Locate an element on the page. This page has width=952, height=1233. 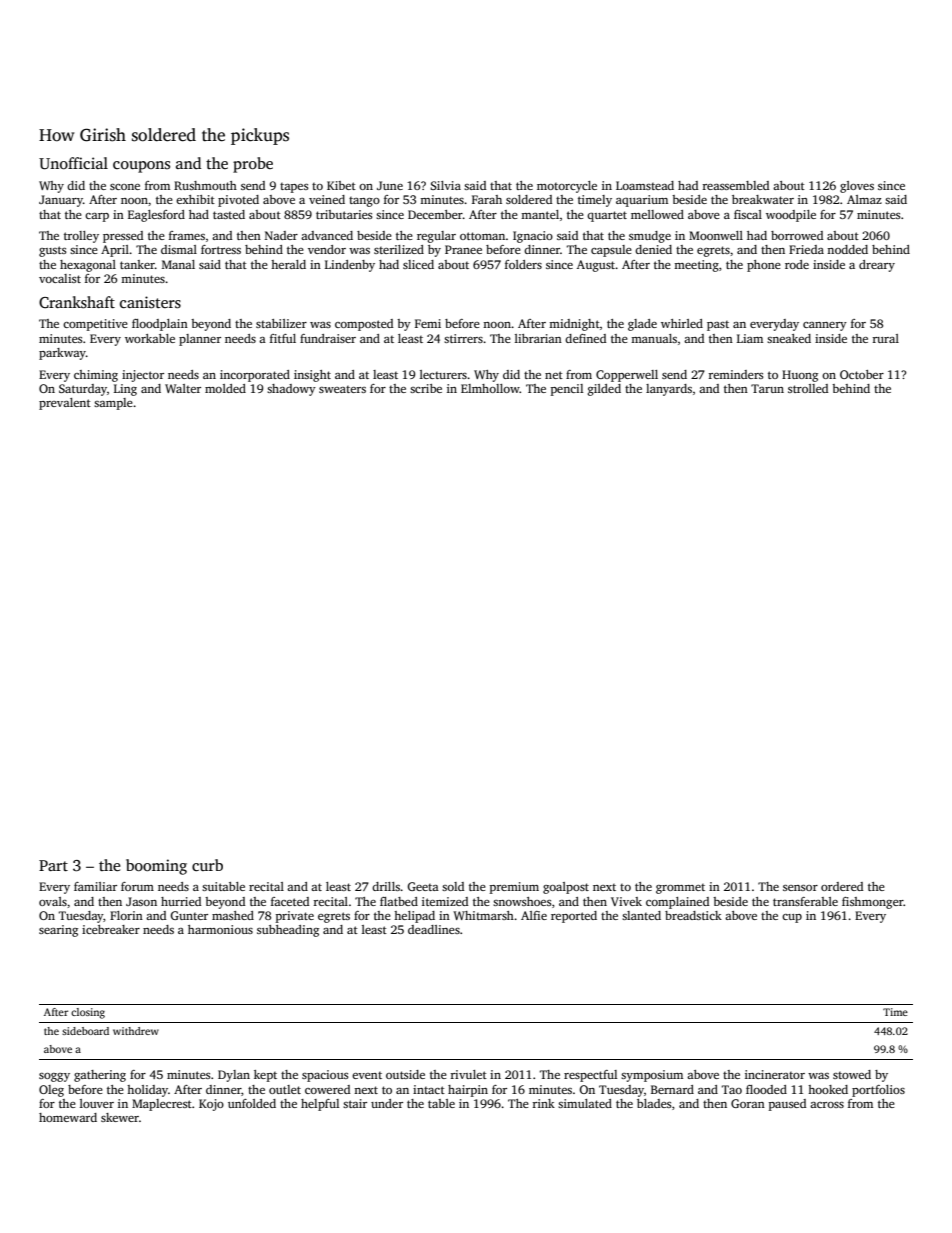
Elmhollow is located at coordinates (490, 388).
